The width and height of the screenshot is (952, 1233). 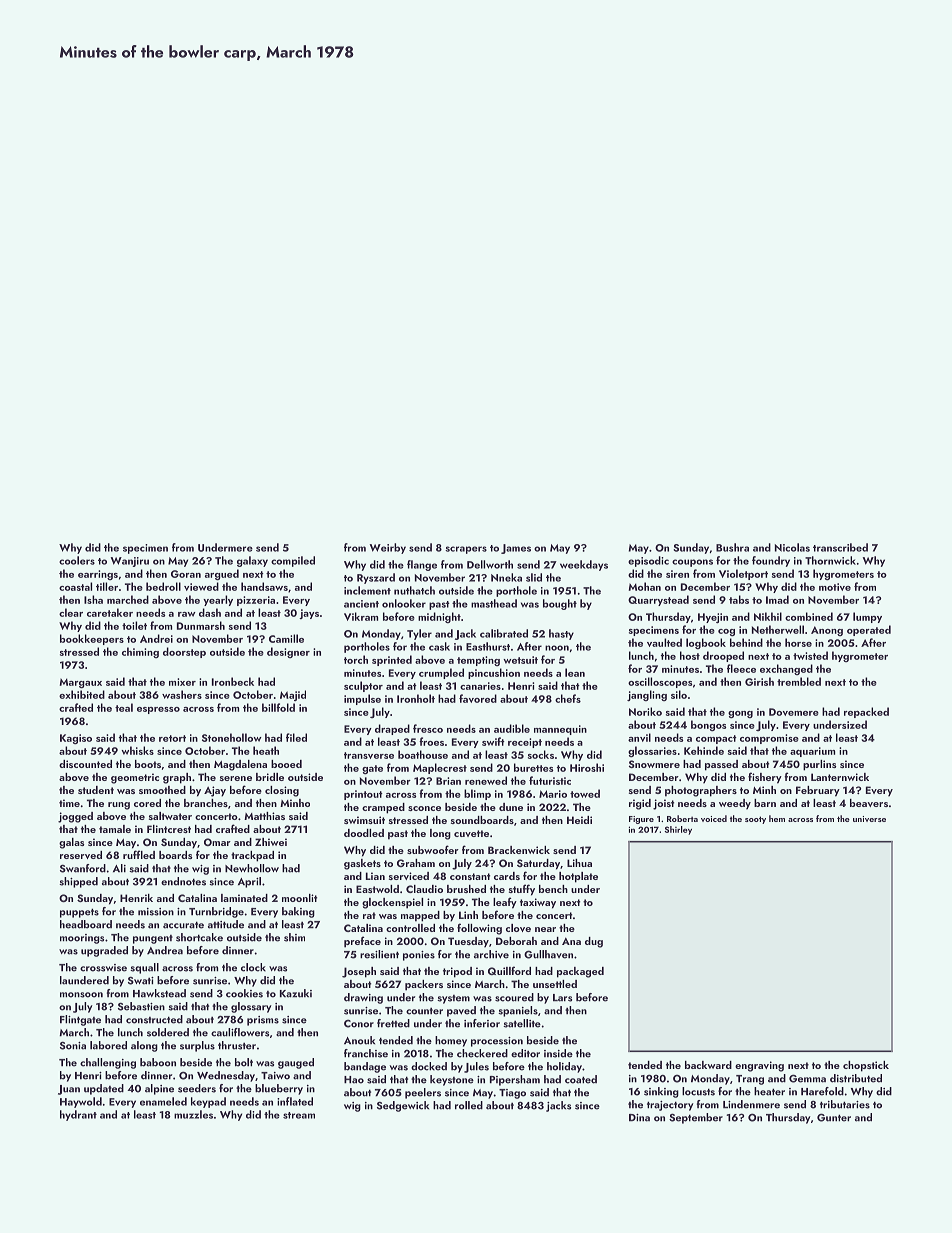 I want to click on Dina, so click(x=639, y=1118).
